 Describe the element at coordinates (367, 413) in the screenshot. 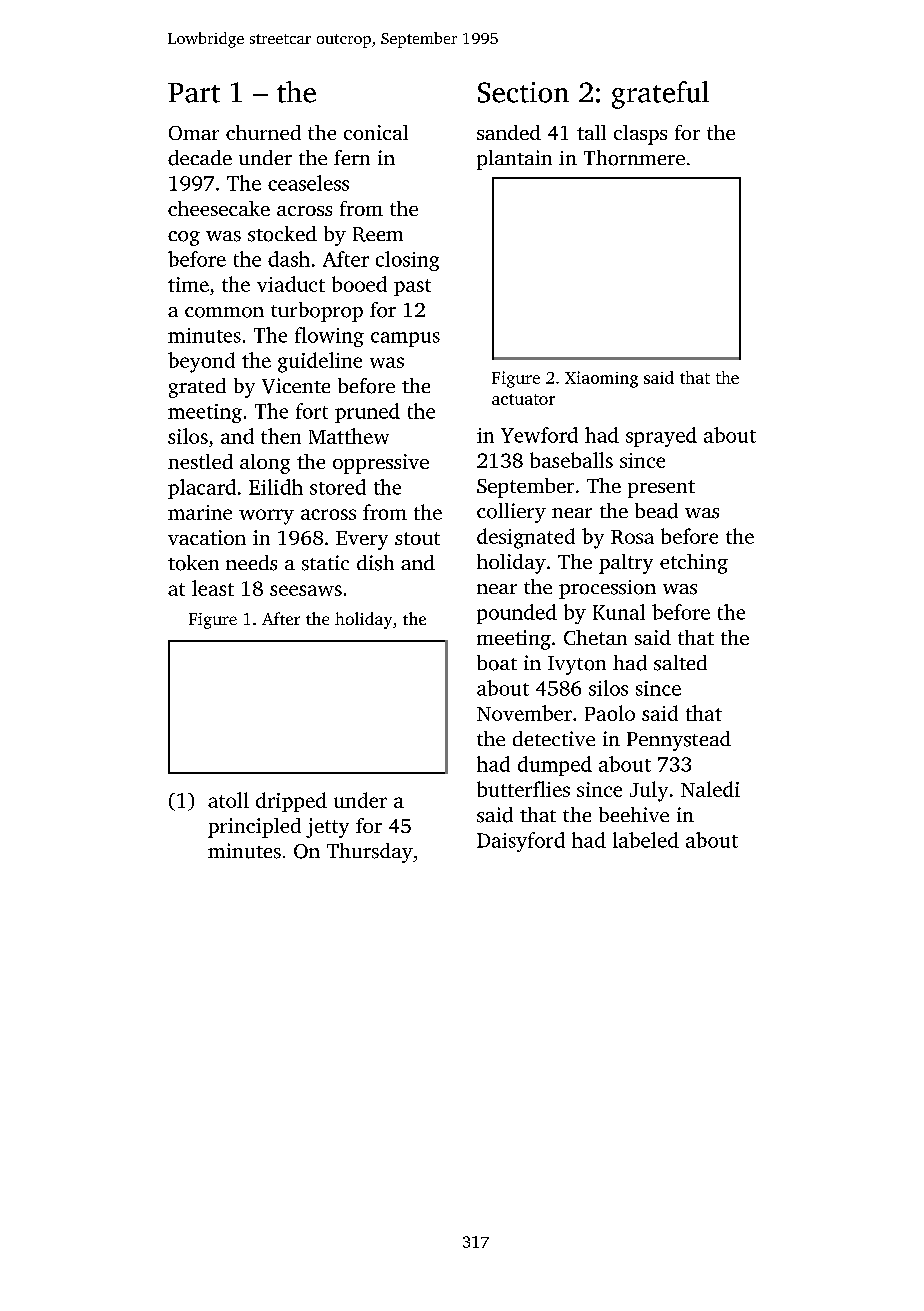

I see `pruned` at that location.
